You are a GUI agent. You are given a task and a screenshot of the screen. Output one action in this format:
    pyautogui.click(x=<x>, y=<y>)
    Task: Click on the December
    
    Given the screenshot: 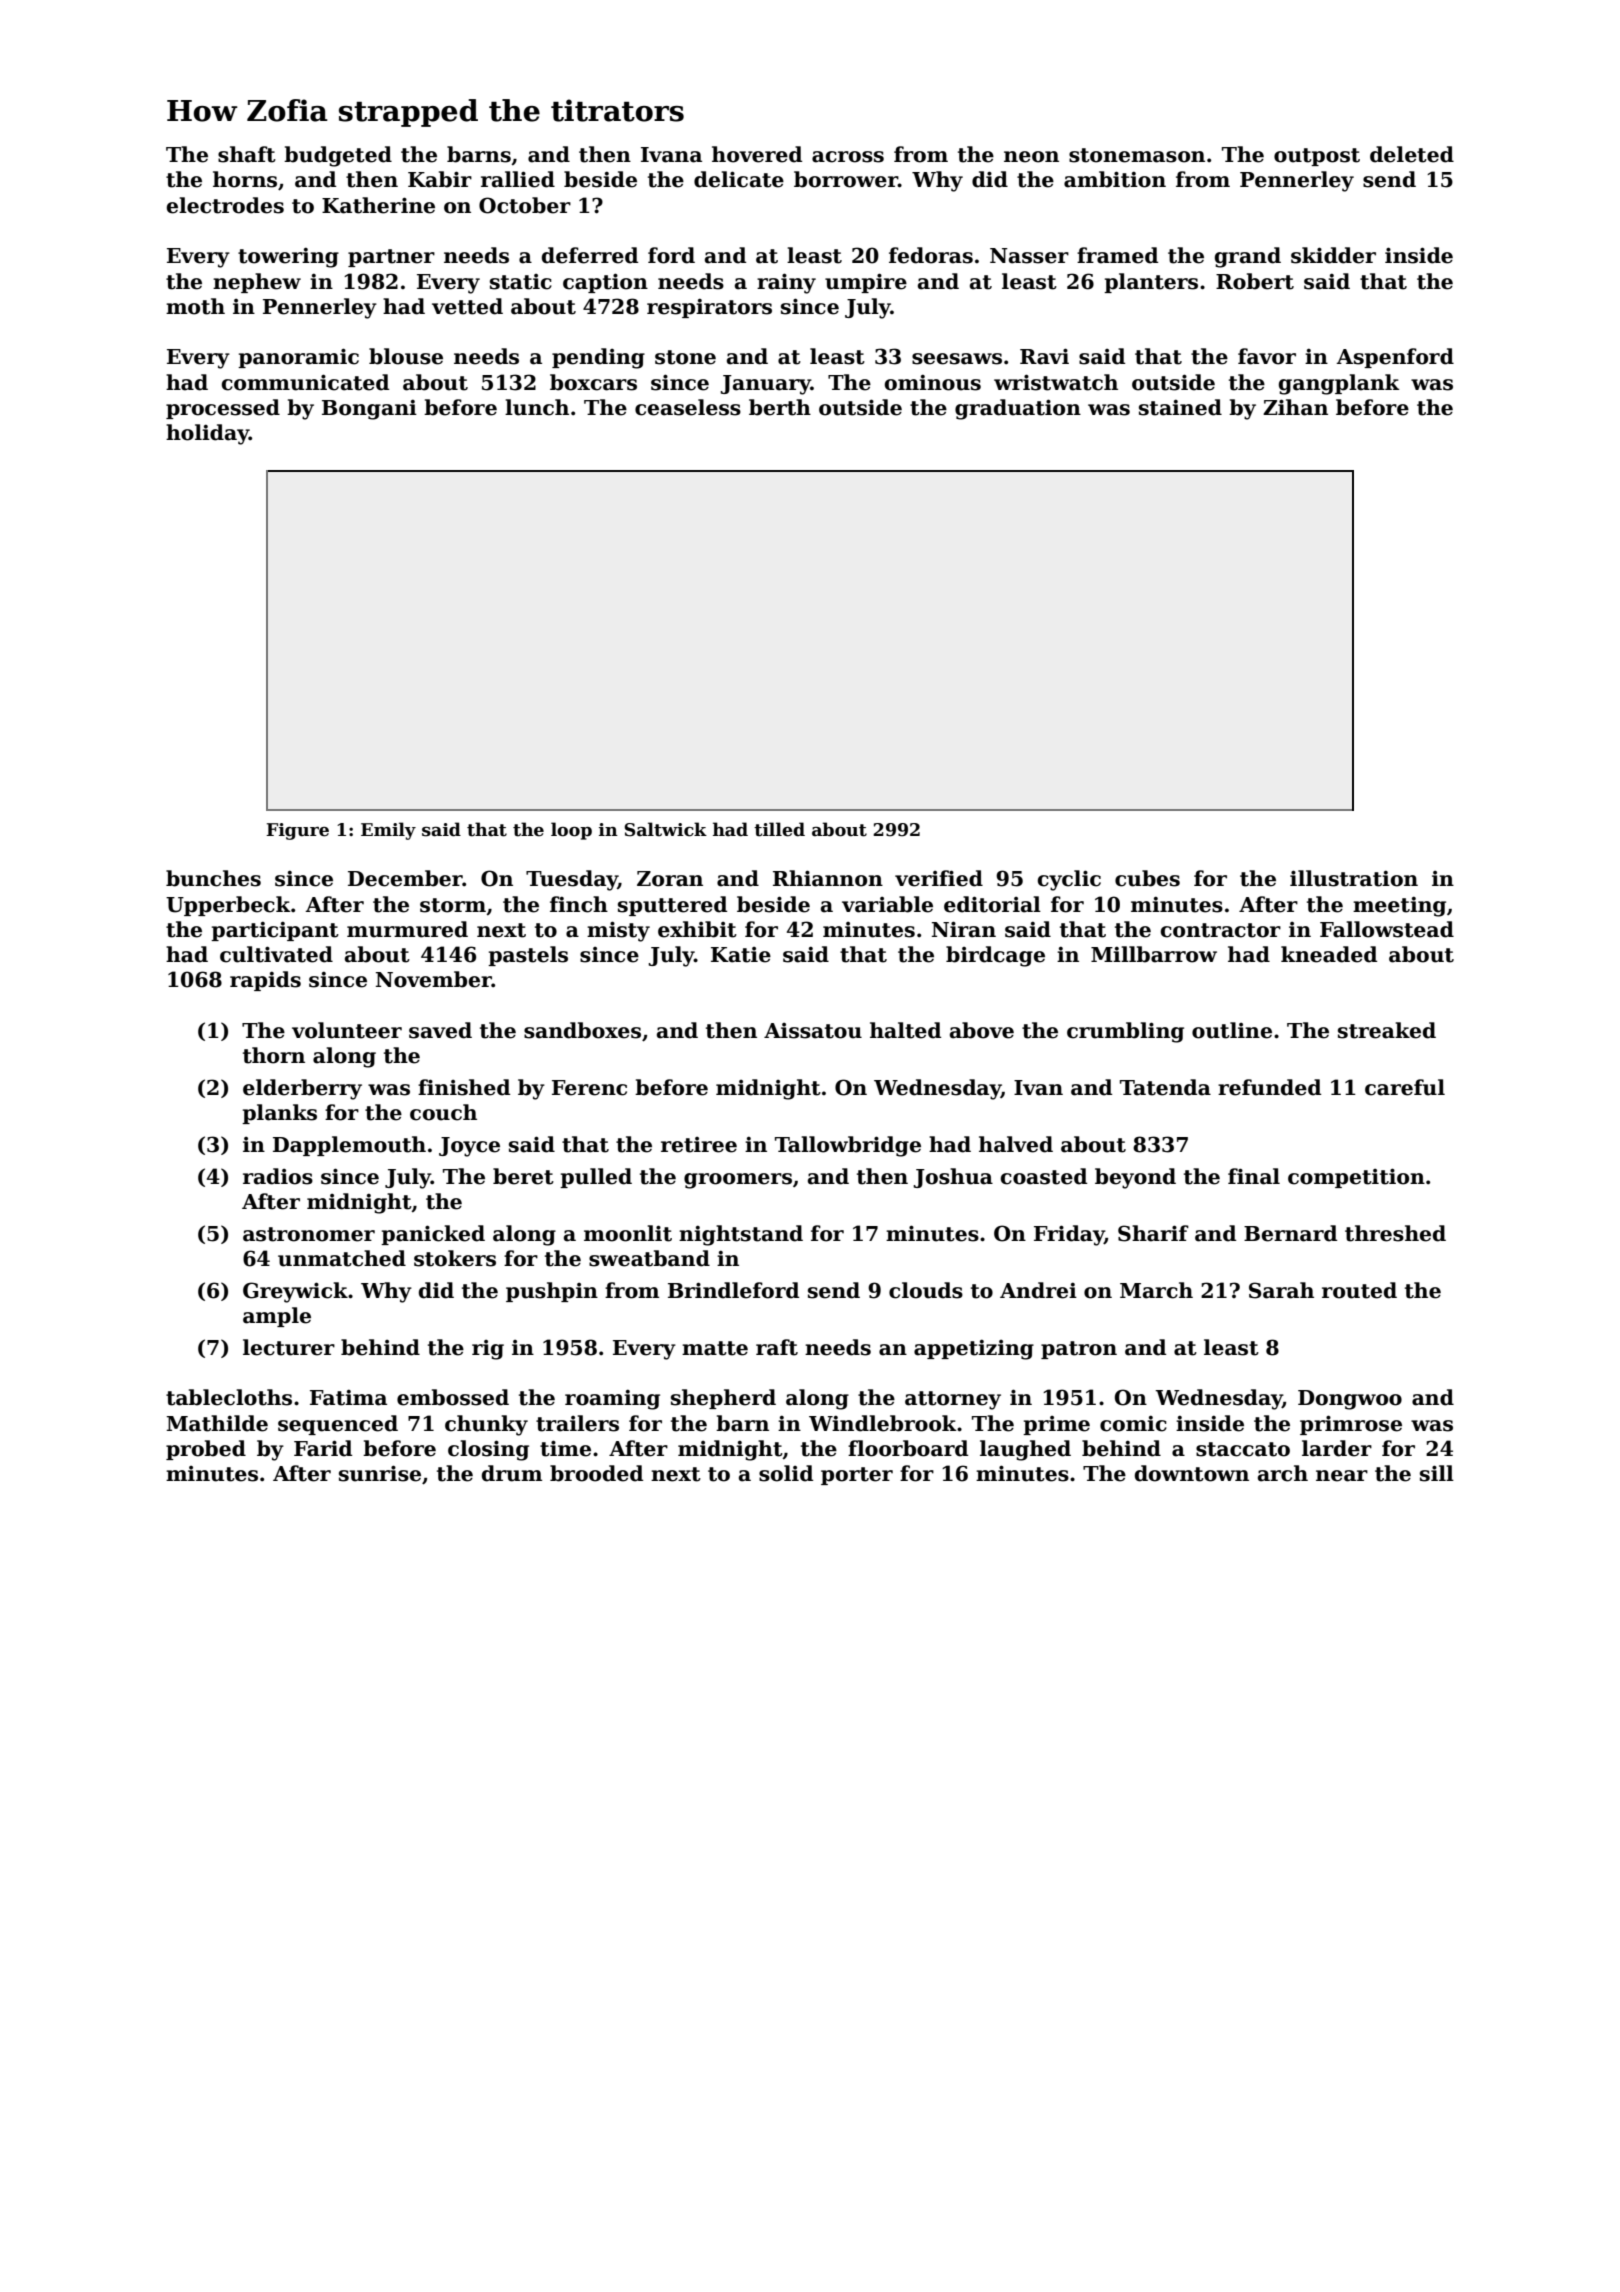 What is the action you would take?
    pyautogui.click(x=405, y=878)
